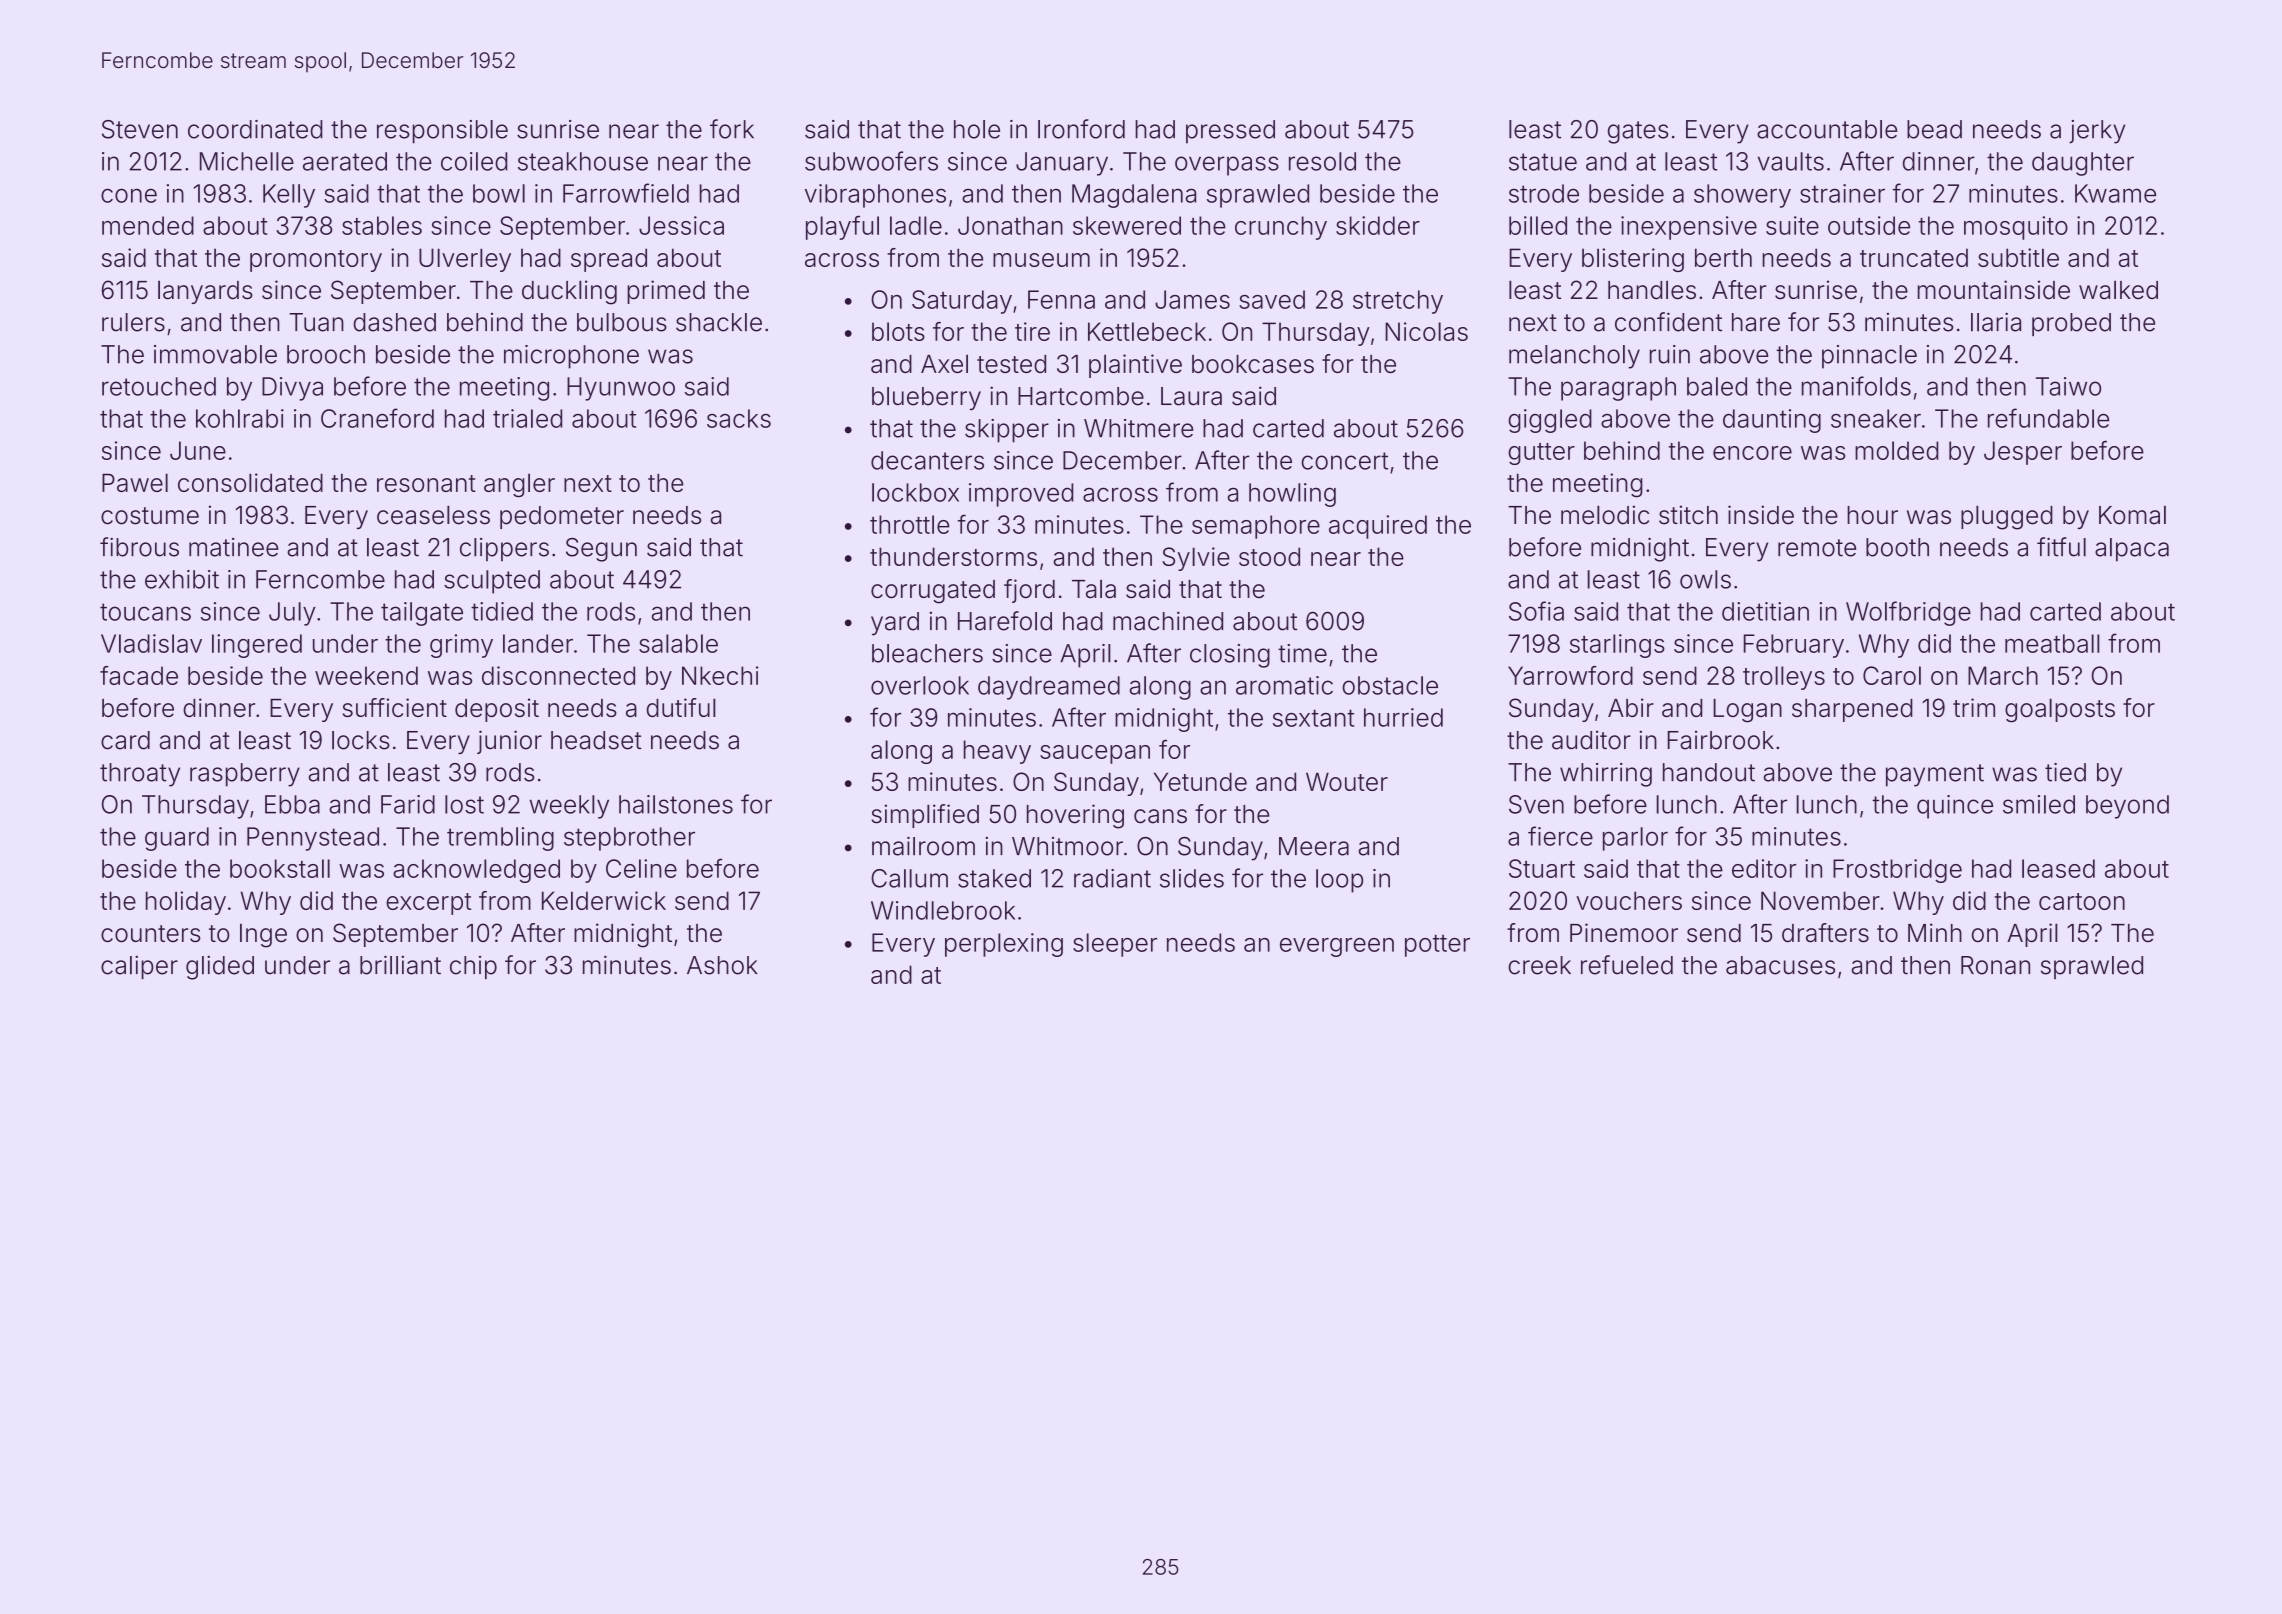 The image size is (2282, 1614). What do you see at coordinates (1378, 225) in the screenshot?
I see `skidder` at bounding box center [1378, 225].
